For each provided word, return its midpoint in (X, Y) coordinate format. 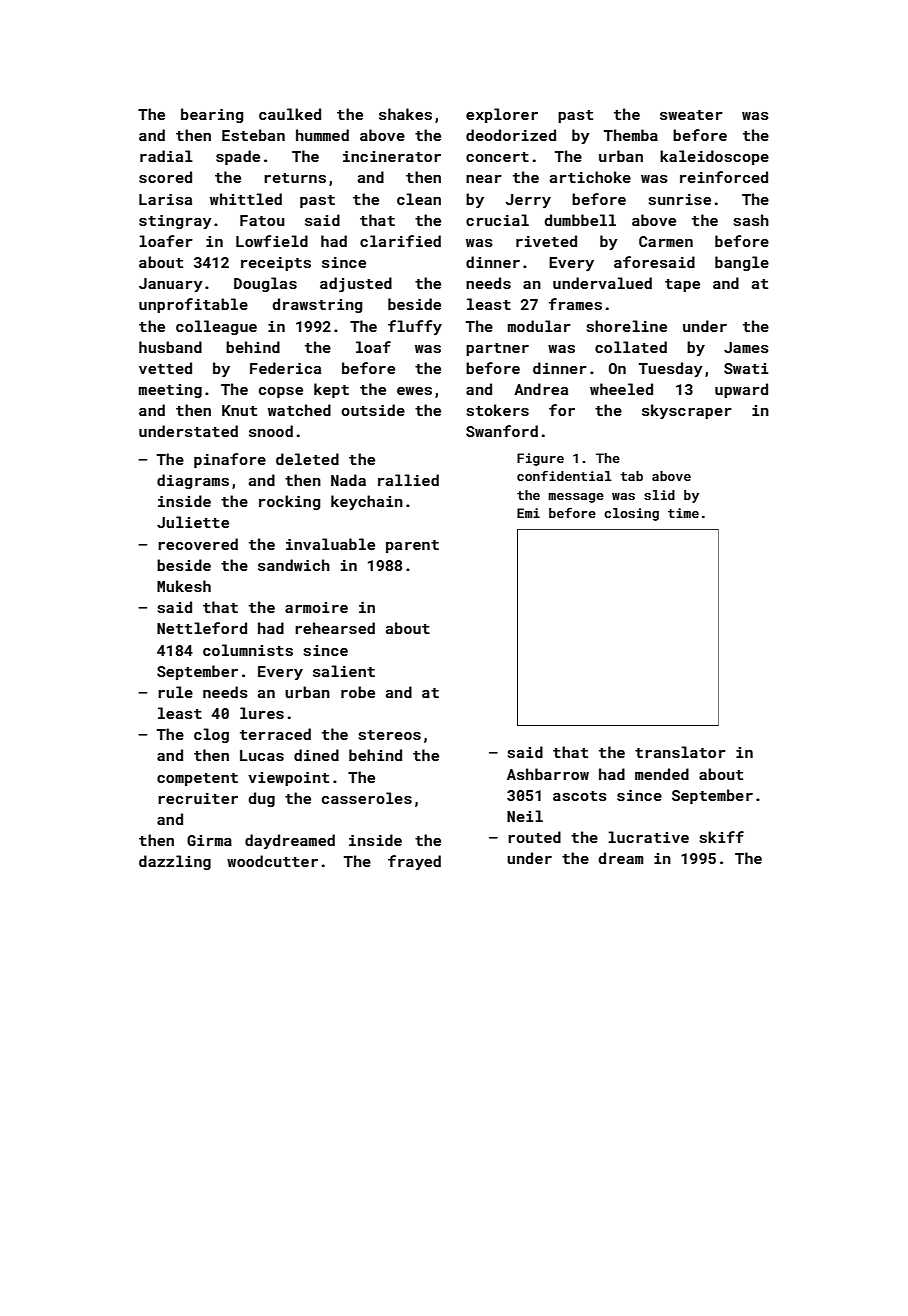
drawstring (317, 305)
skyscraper (687, 411)
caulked (290, 114)
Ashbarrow (548, 774)
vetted (165, 368)
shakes (405, 114)
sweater (691, 115)
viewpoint (288, 779)
